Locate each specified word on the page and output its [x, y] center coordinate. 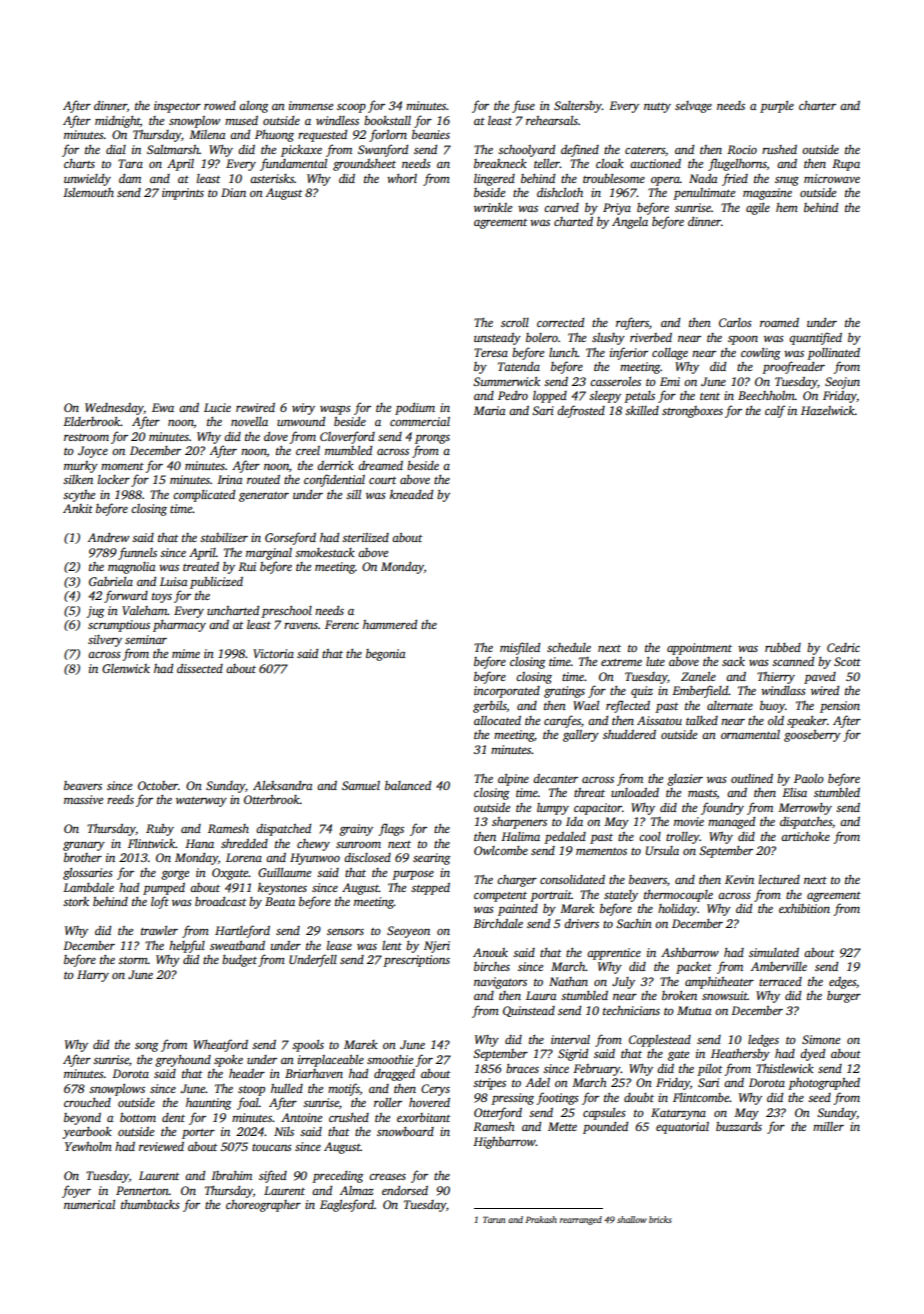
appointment [699, 649]
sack [733, 661]
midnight [117, 122]
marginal [269, 554]
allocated [497, 720]
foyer [76, 1191]
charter [817, 105]
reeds [120, 799]
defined [580, 150]
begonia [386, 655]
